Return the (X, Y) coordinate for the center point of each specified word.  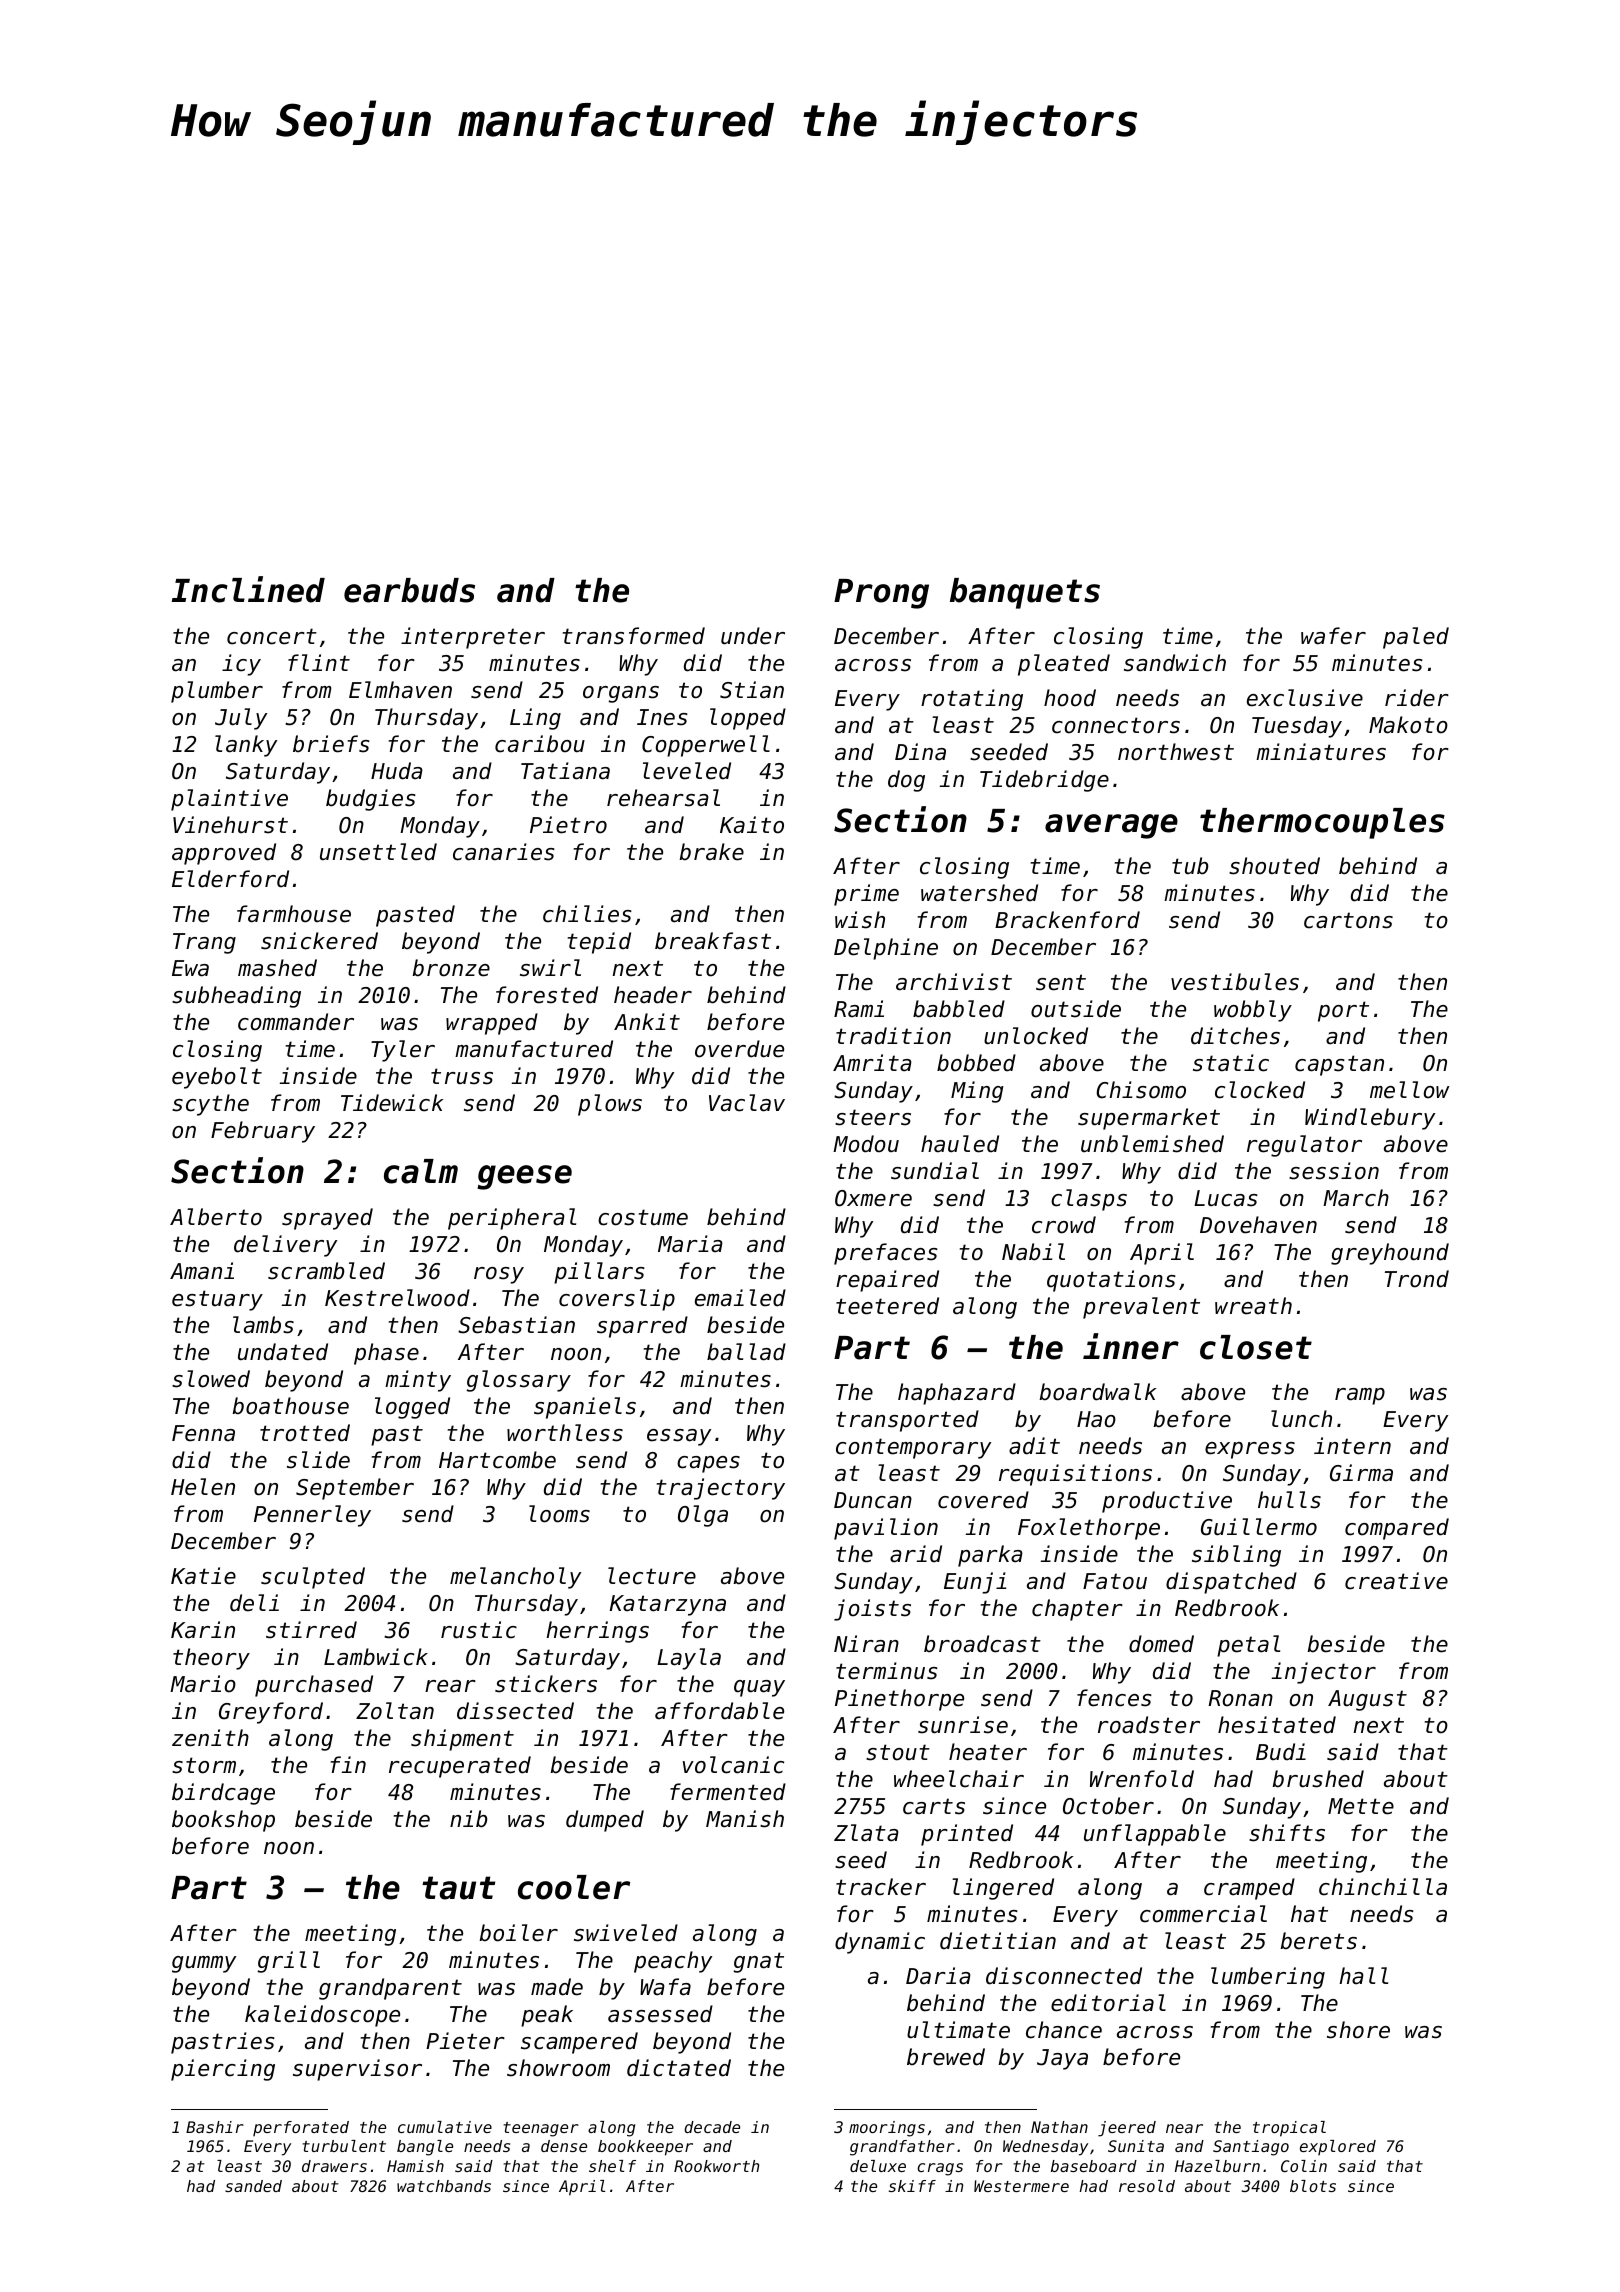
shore (1358, 2030)
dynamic (880, 1943)
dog (906, 781)
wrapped (492, 1024)
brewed (946, 2057)
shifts (1287, 1833)
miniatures (1321, 752)
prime (866, 895)
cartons (1348, 920)
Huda (397, 771)
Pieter (465, 2041)
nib (468, 1819)
